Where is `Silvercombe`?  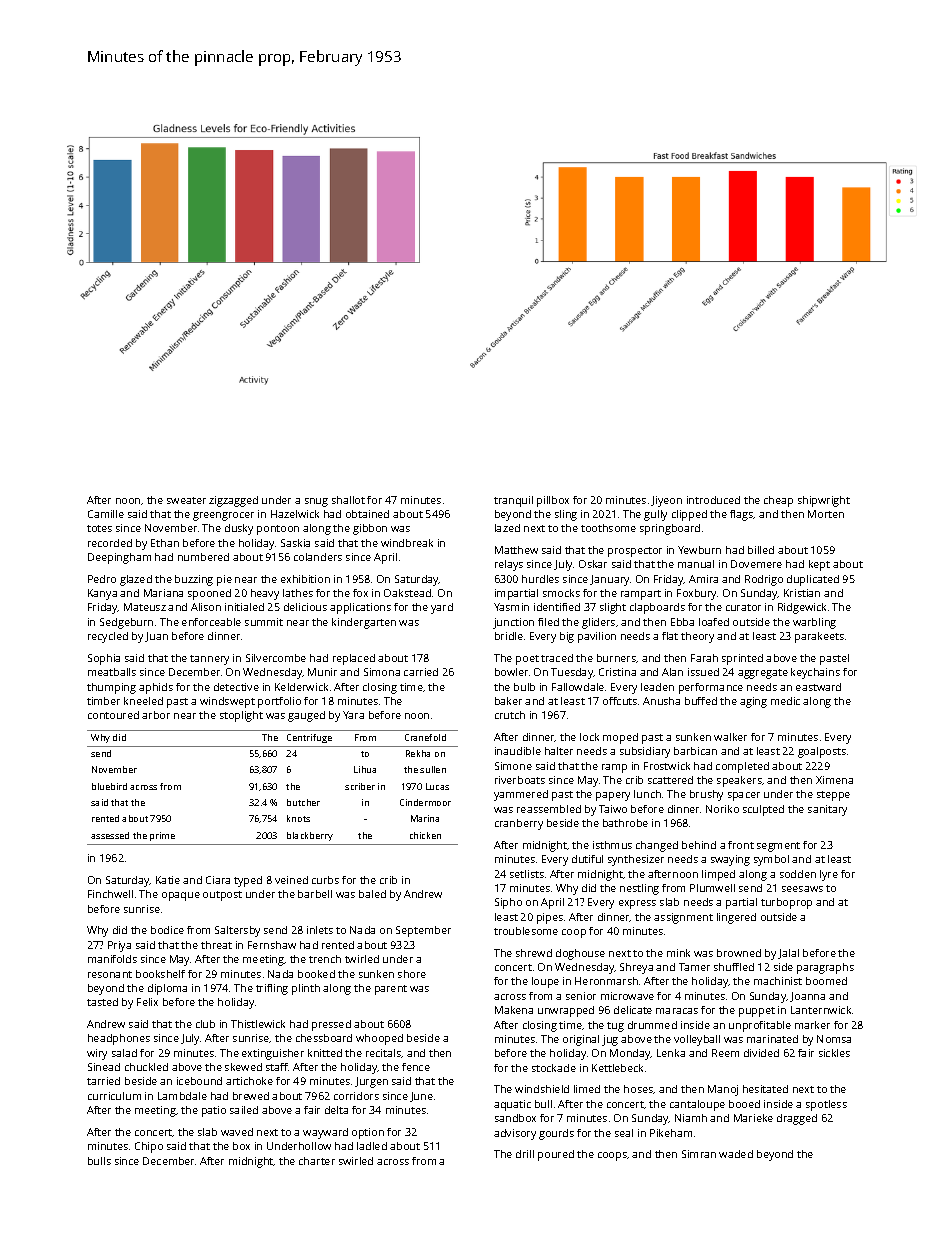
Silvercombe is located at coordinates (276, 658).
